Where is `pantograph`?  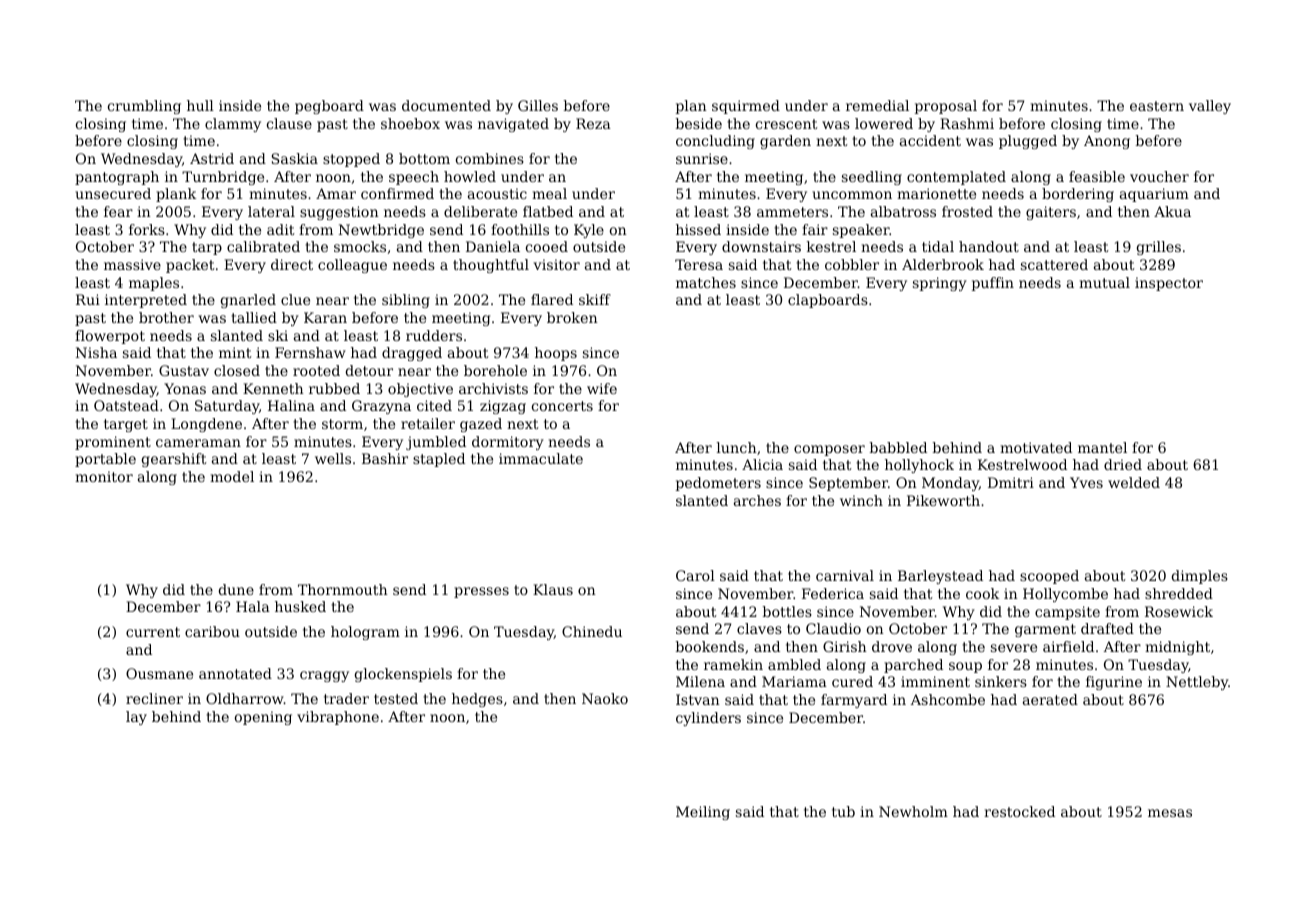 pantograph is located at coordinates (117, 178).
